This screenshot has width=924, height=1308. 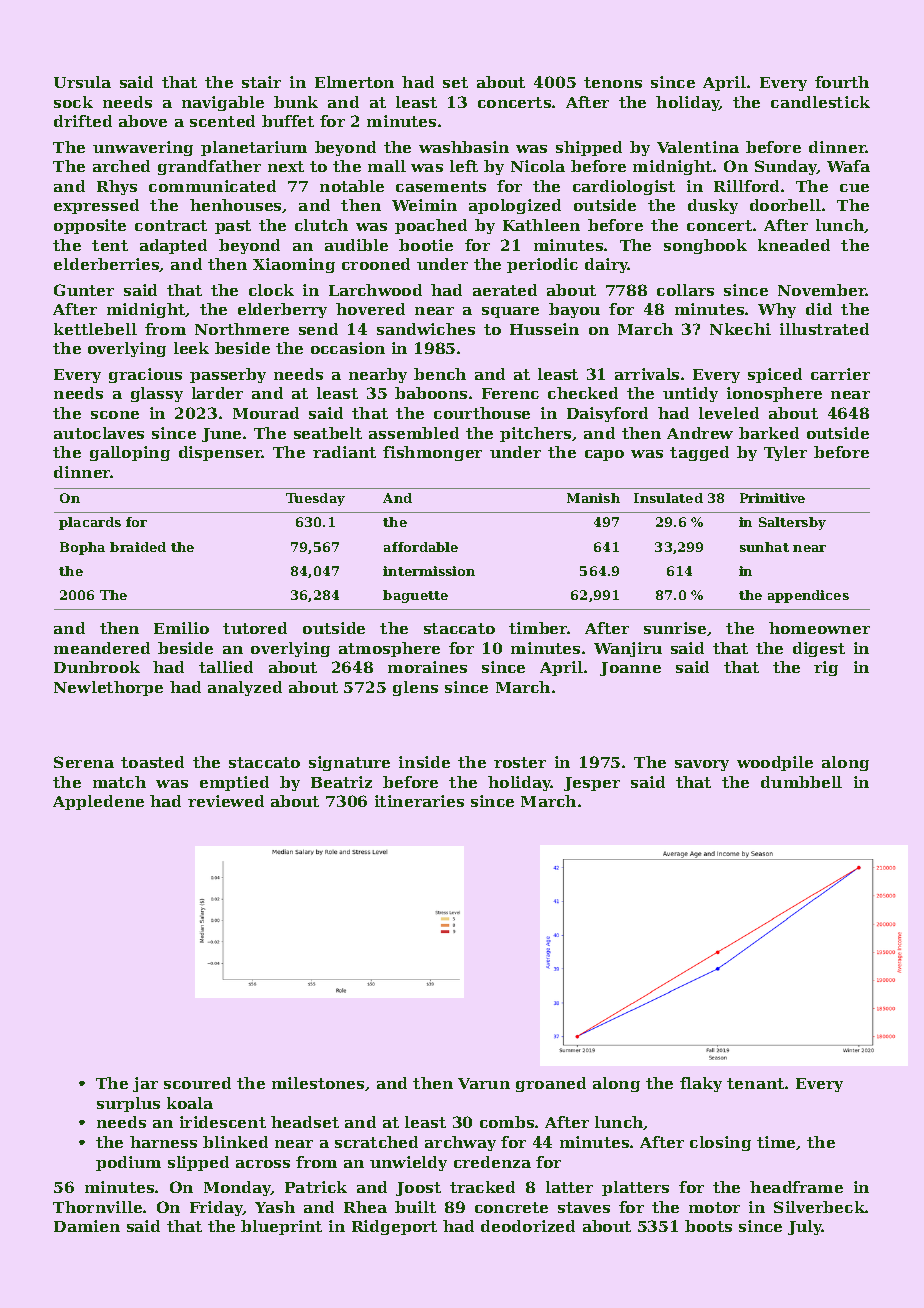 What do you see at coordinates (354, 82) in the screenshot?
I see `Elmerton` at bounding box center [354, 82].
